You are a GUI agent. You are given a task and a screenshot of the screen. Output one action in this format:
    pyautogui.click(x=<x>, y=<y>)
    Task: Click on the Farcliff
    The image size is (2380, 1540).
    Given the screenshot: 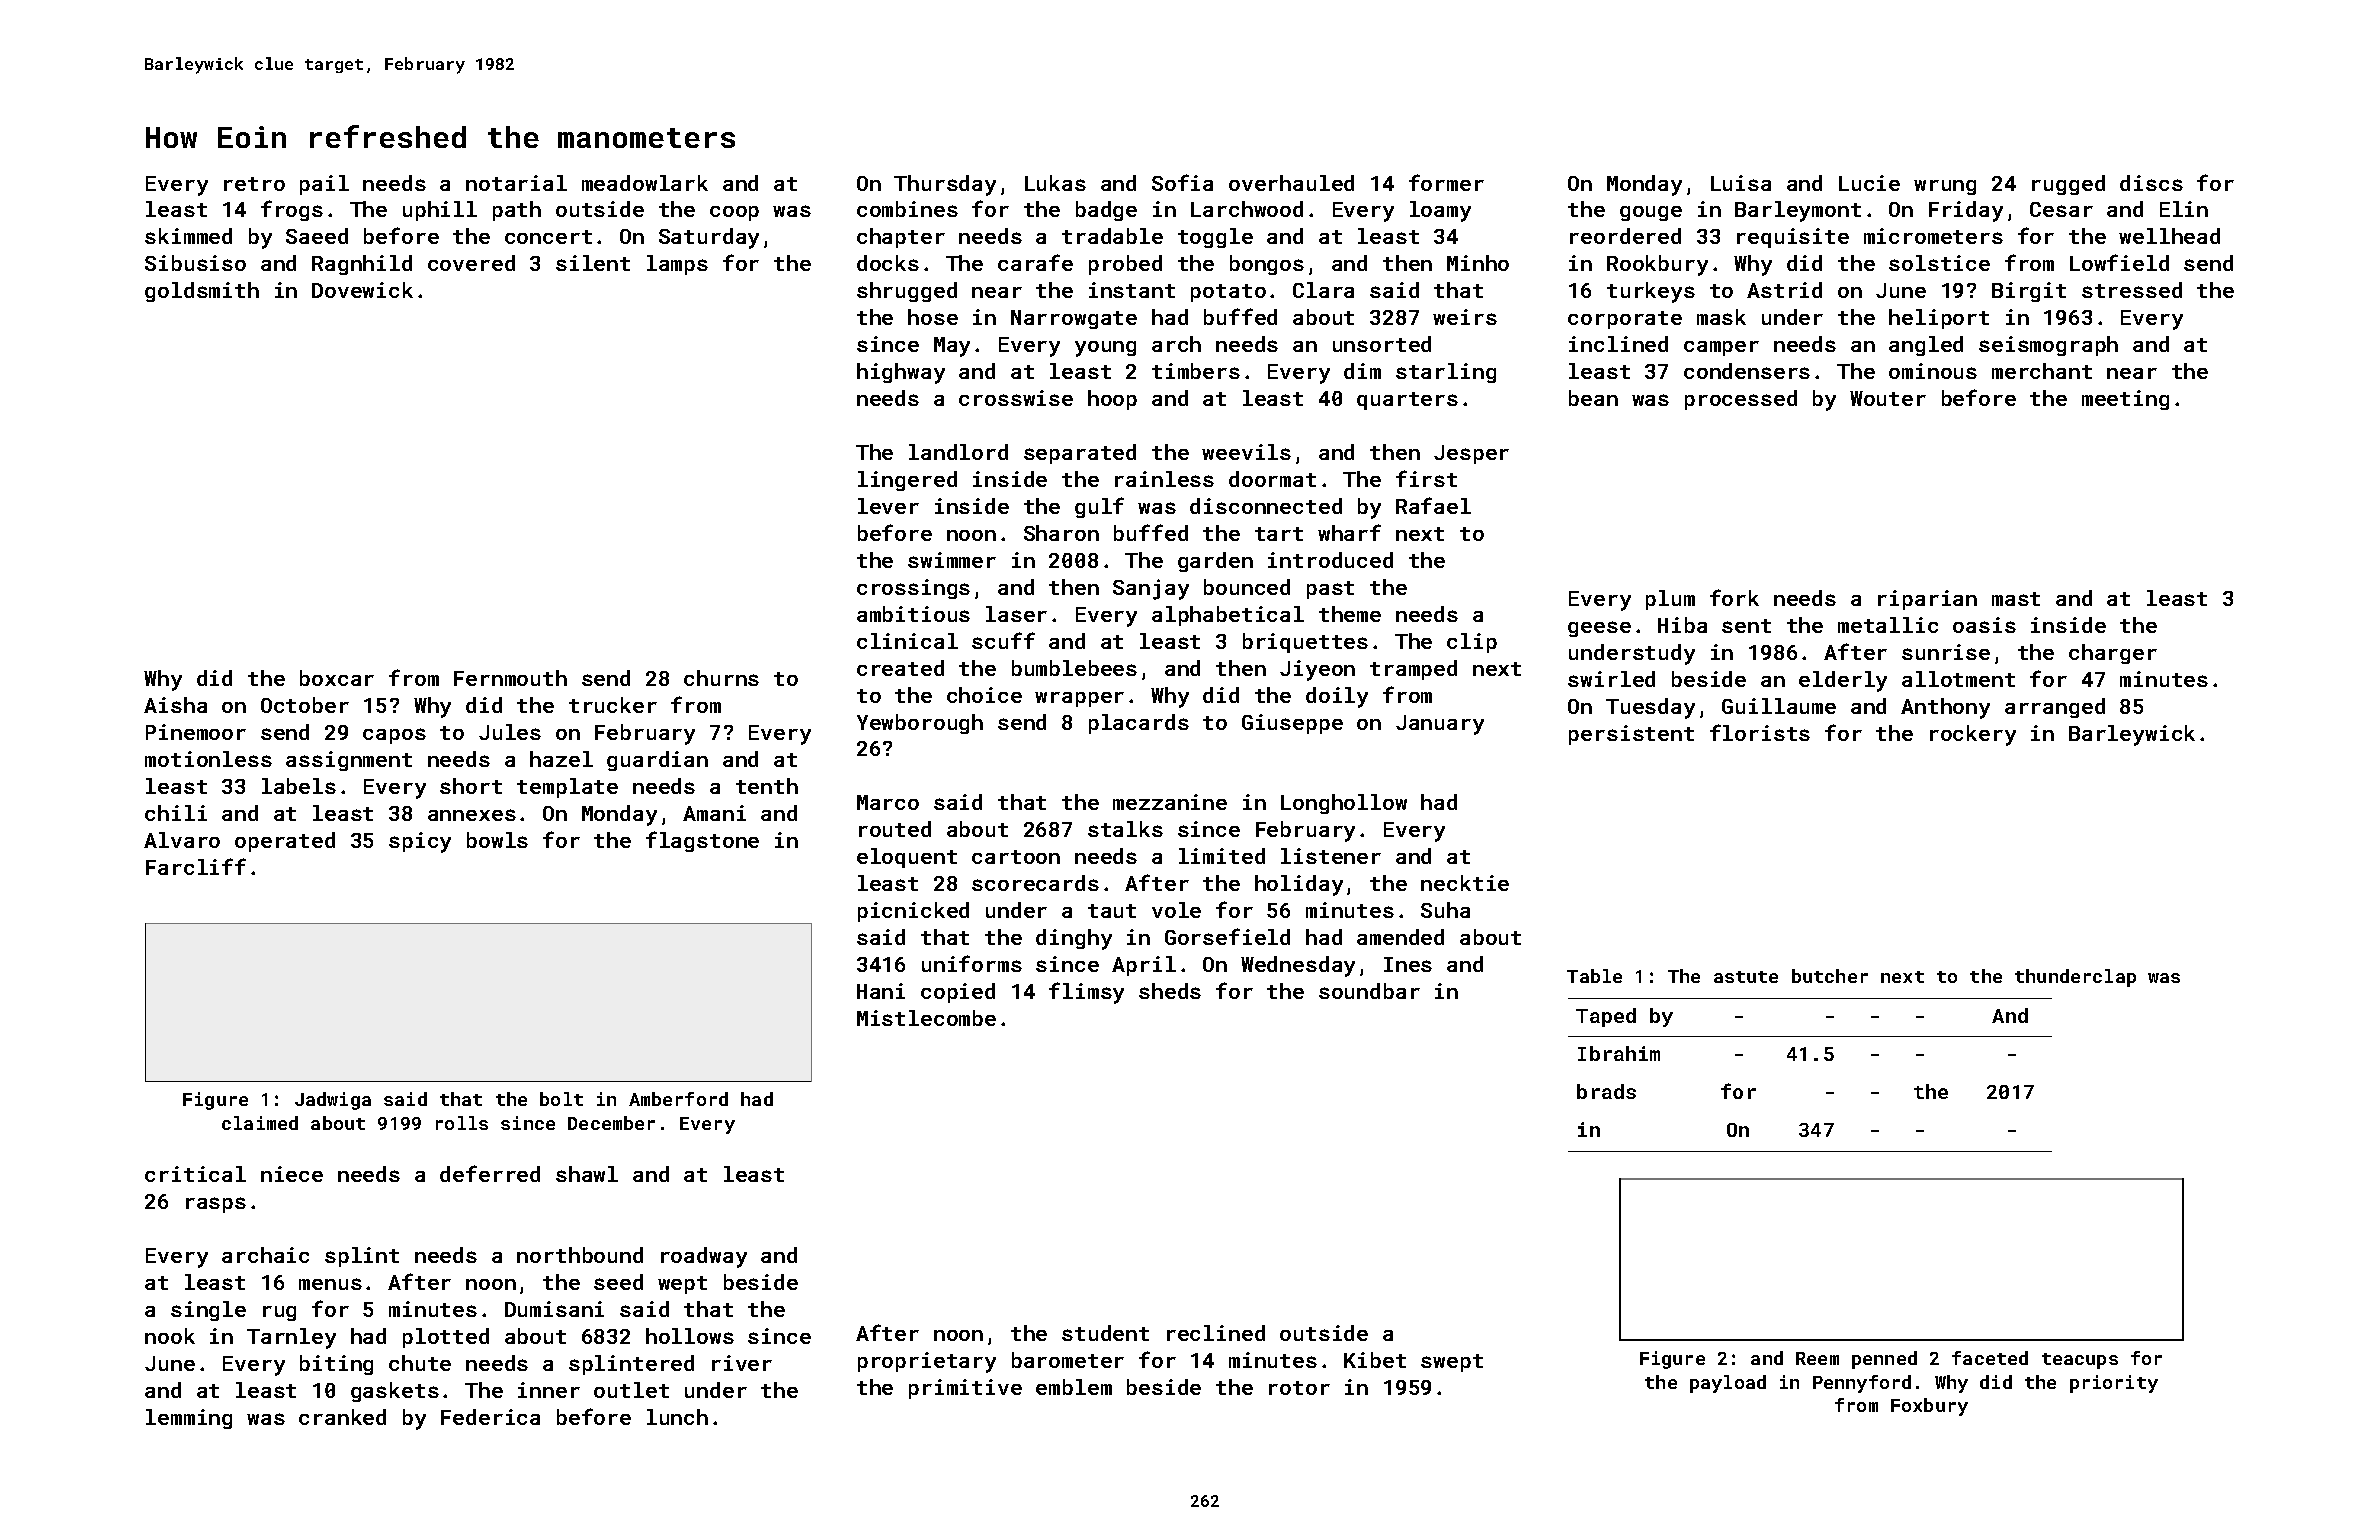 What is the action you would take?
    pyautogui.click(x=196, y=866)
